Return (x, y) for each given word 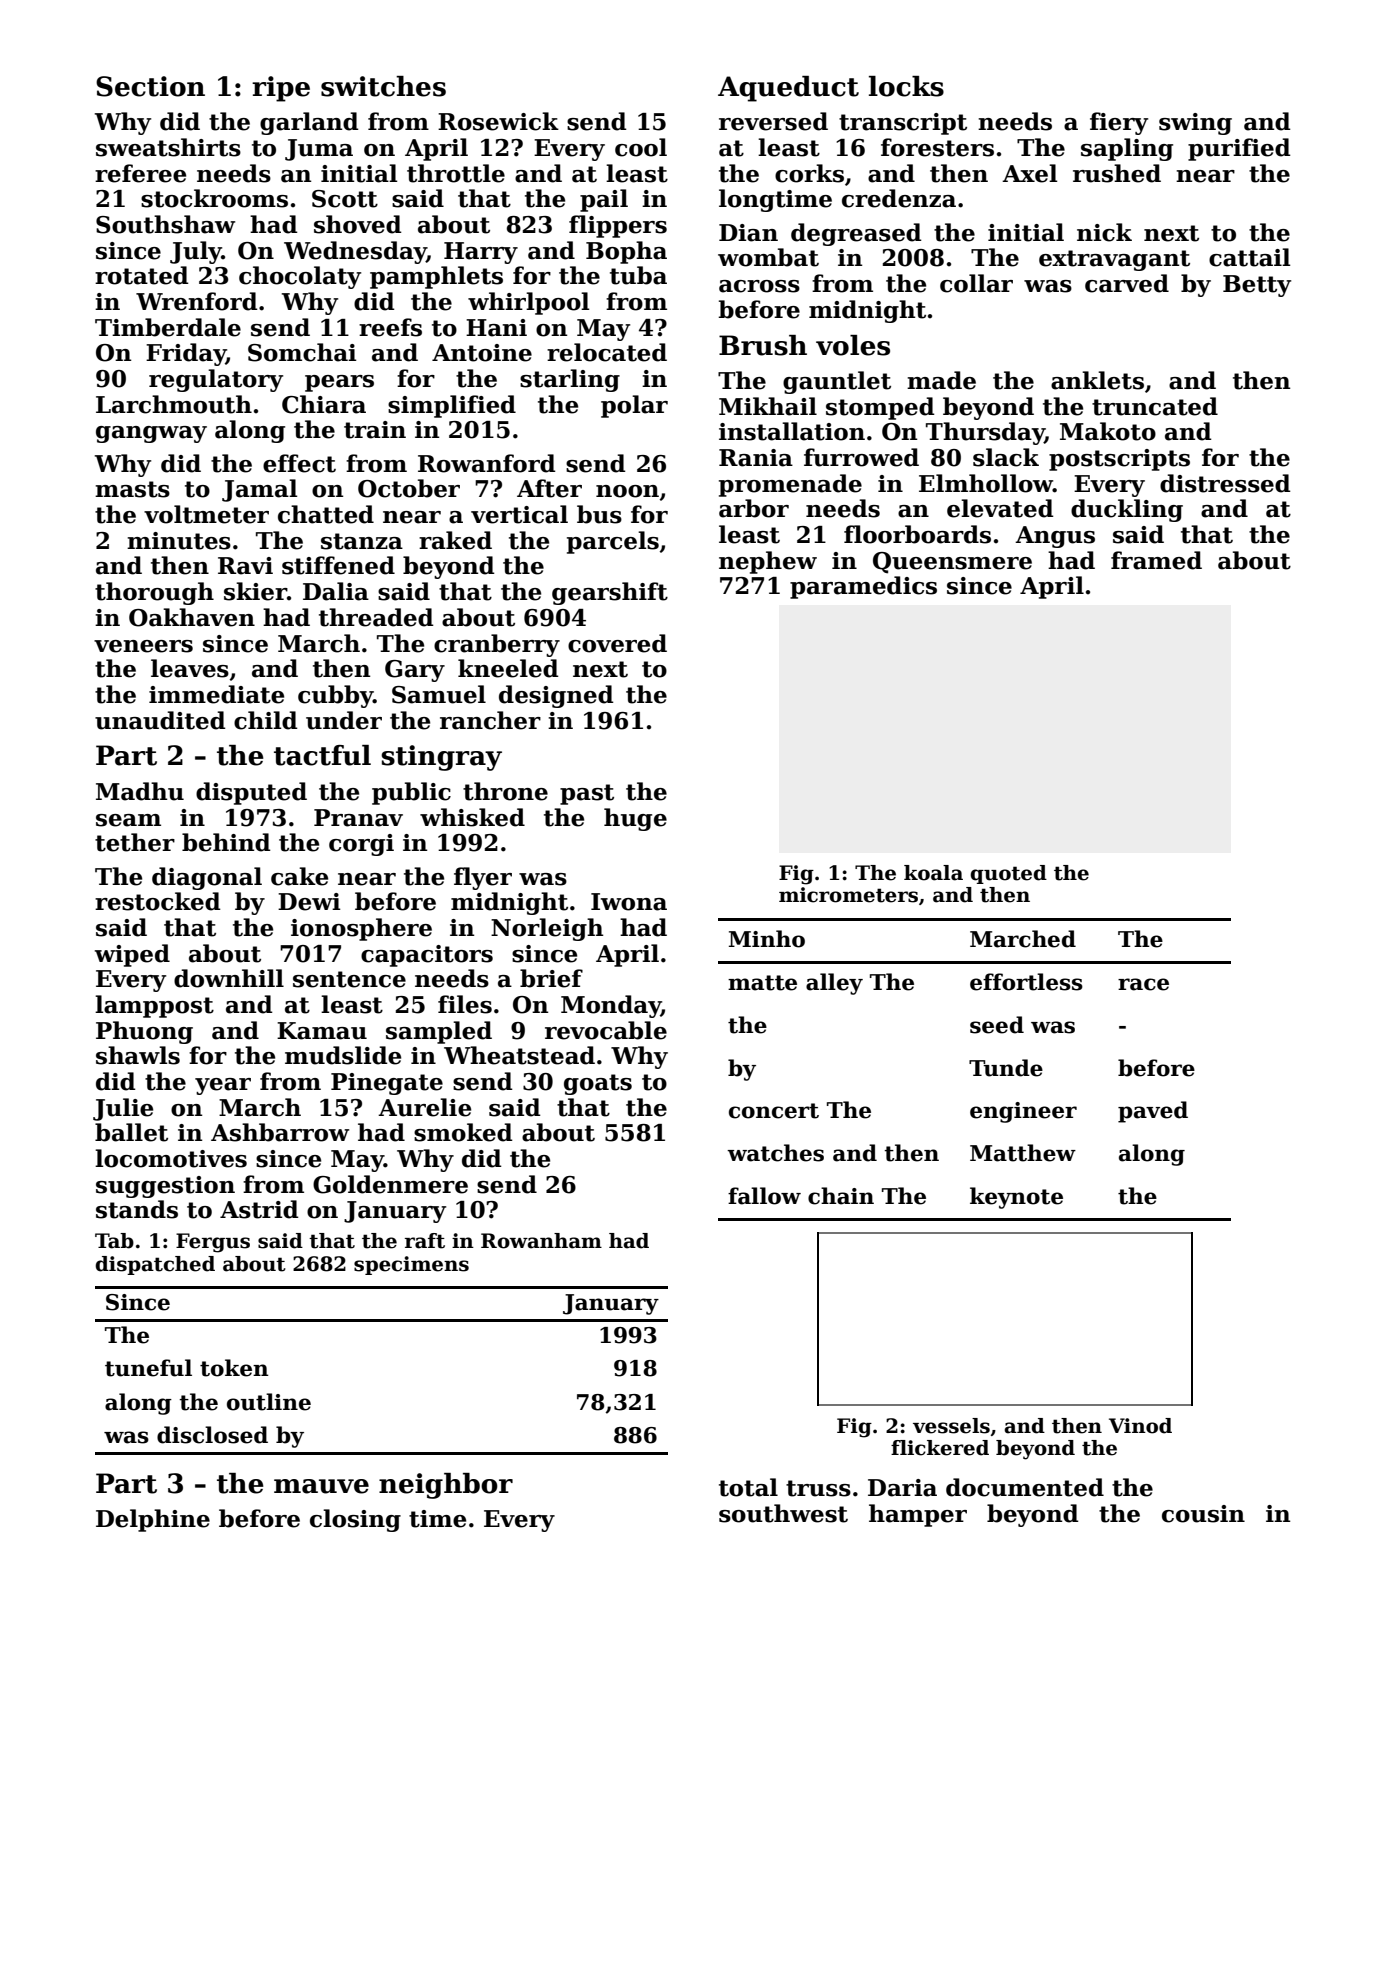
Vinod (1140, 1426)
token (234, 1368)
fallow (764, 1196)
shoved (358, 224)
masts (132, 489)
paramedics (863, 587)
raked (455, 540)
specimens (411, 1265)
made (941, 380)
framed (1156, 560)
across (759, 286)
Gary (415, 671)
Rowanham (541, 1241)
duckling (1127, 510)
